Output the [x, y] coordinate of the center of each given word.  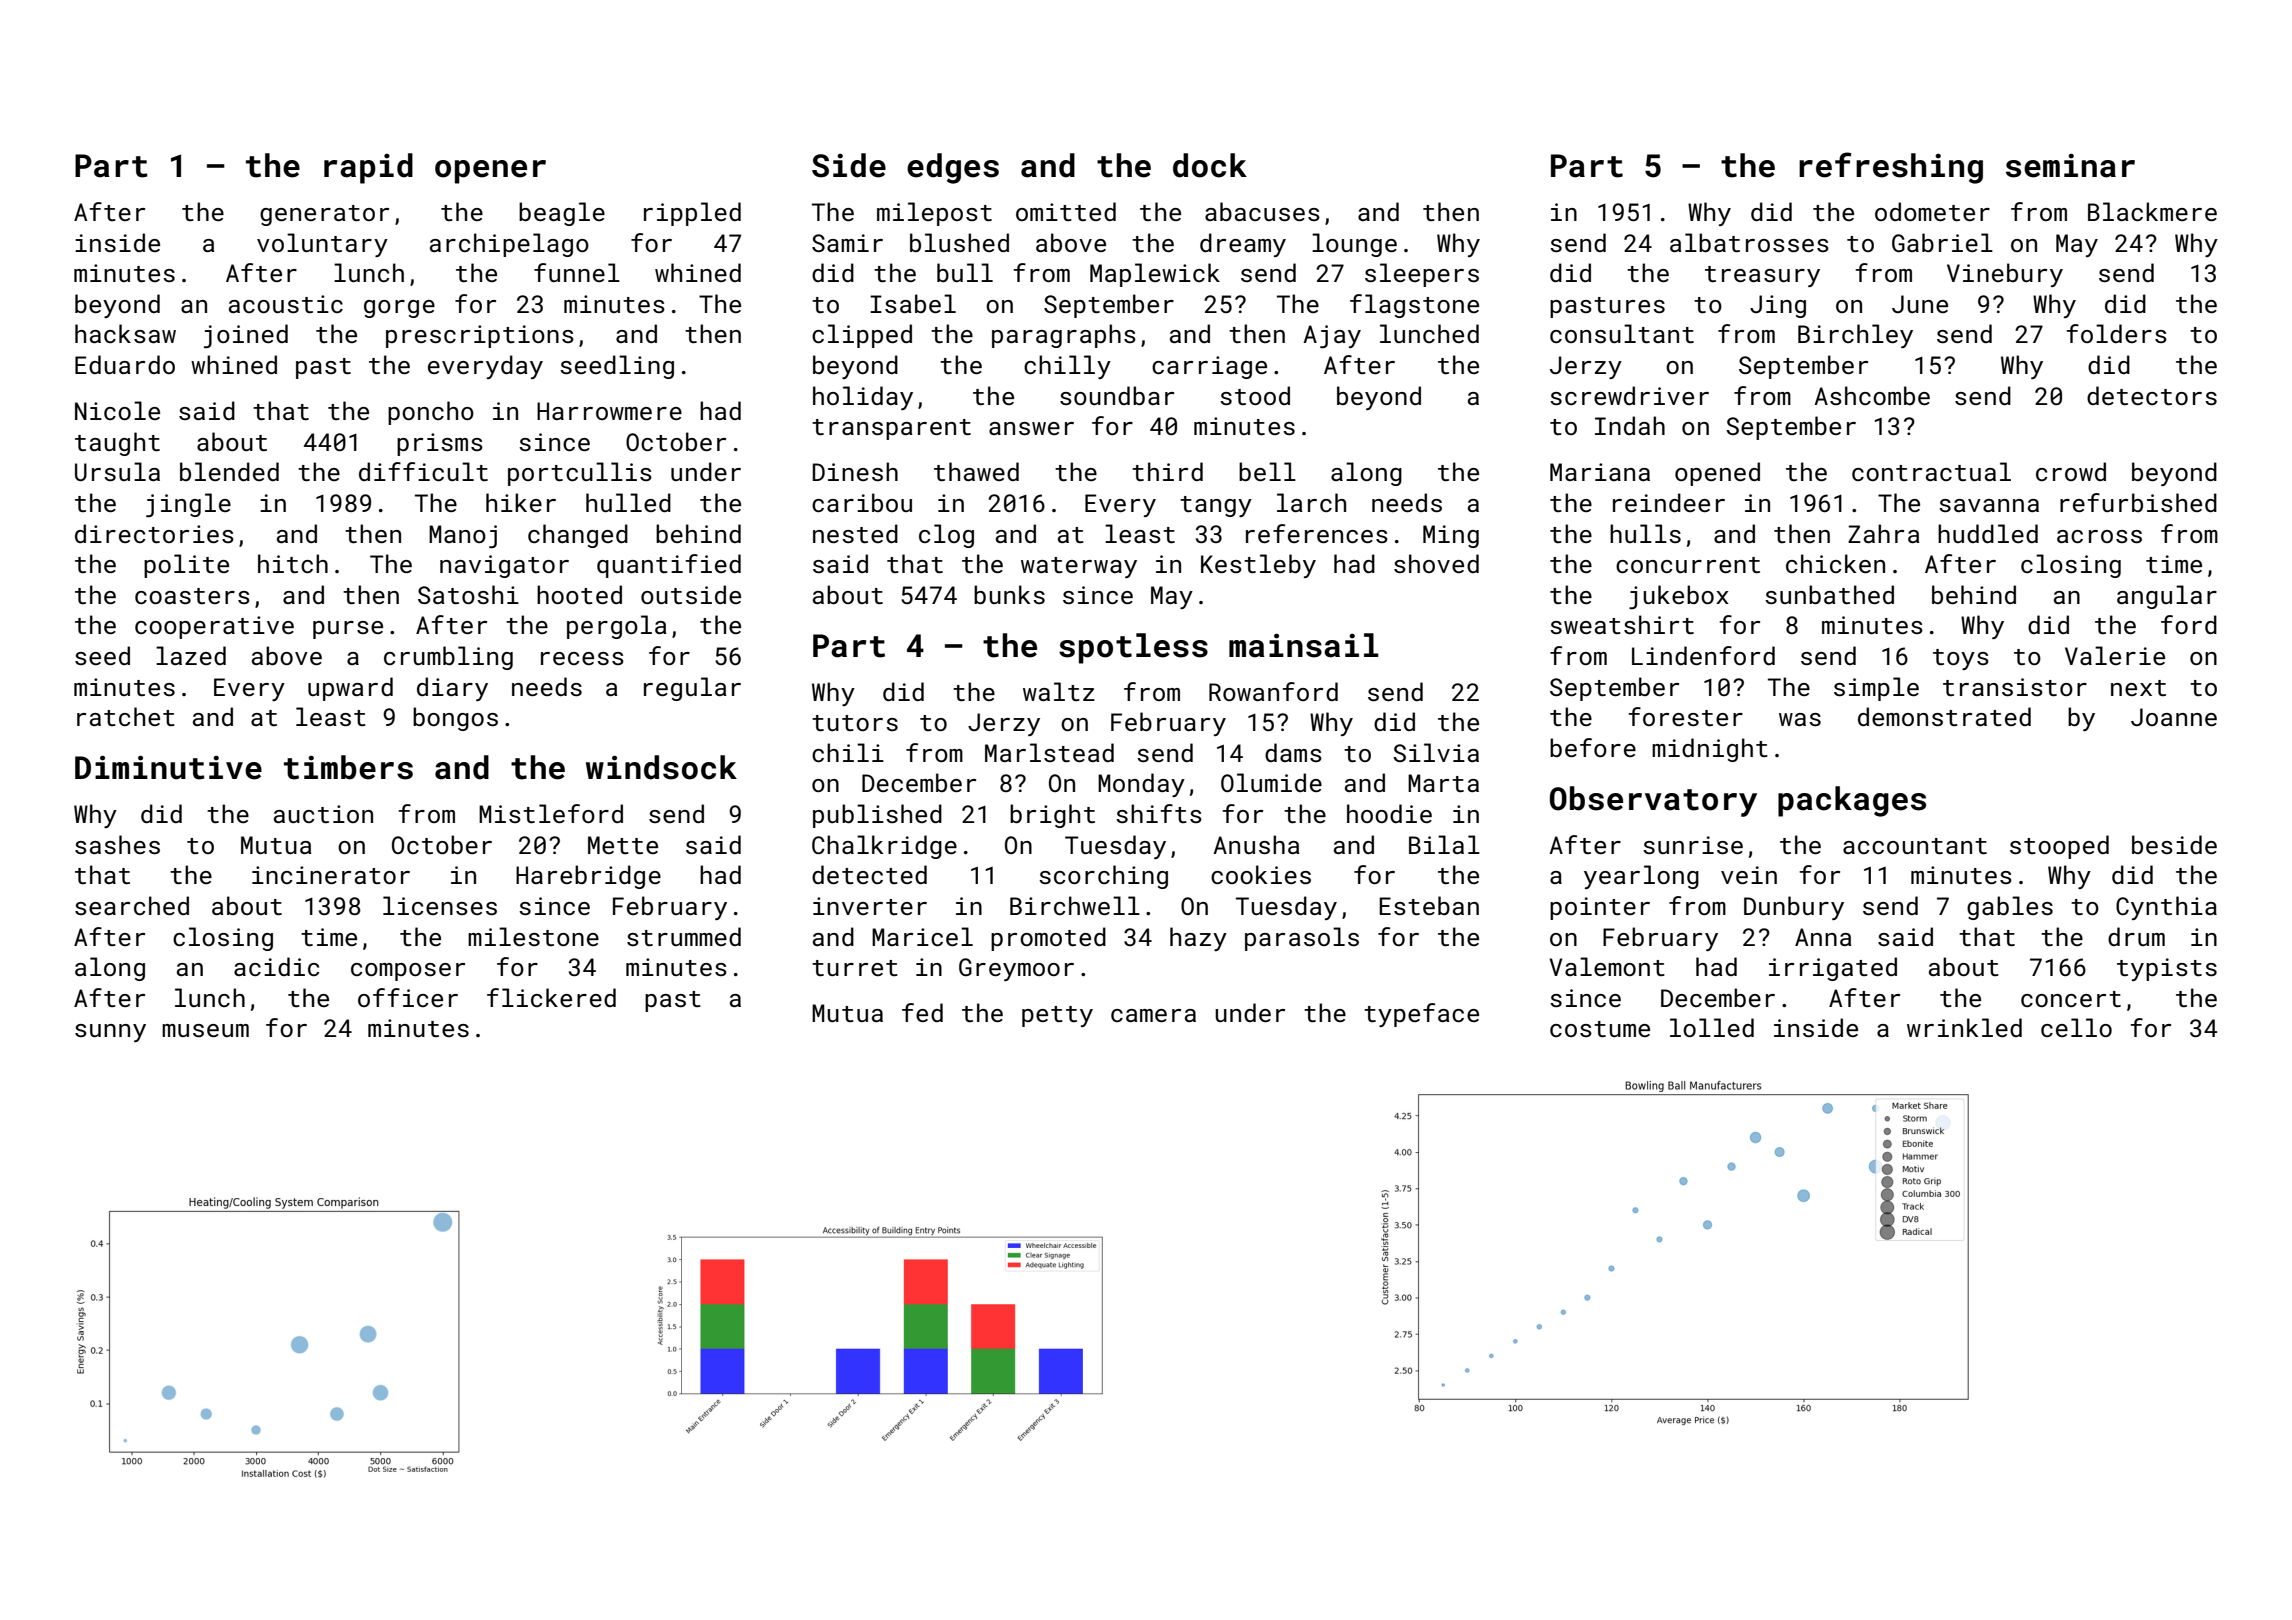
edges [953, 168]
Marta [1443, 783]
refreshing [1891, 168]
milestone [533, 936]
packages [1852, 801]
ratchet [126, 716]
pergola [616, 627]
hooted [579, 594]
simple [1876, 689]
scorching [1103, 877]
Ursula [117, 471]
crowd [2071, 471]
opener [490, 172]
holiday [863, 398]
